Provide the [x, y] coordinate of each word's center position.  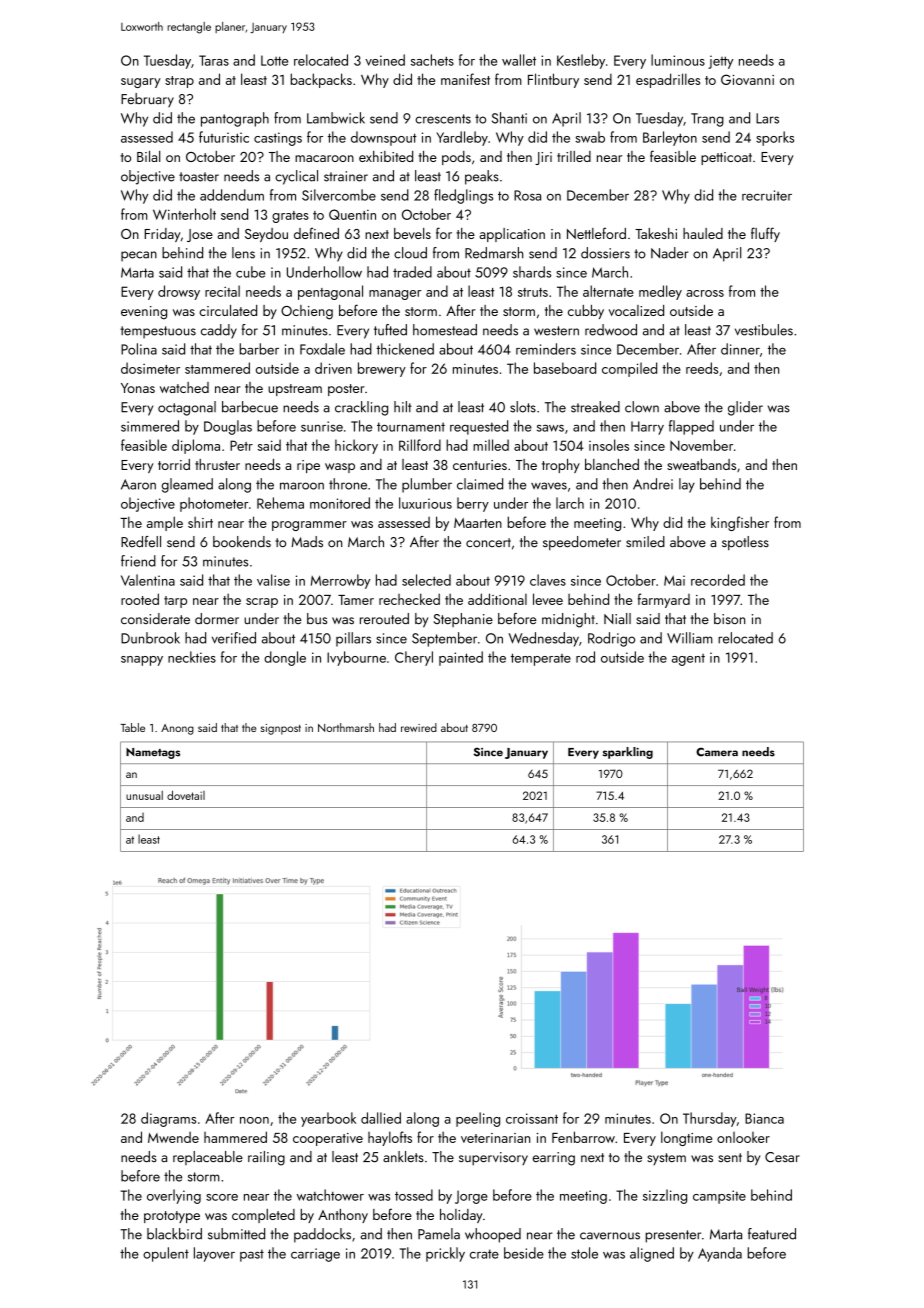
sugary [141, 83]
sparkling [628, 753]
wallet [519, 60]
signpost [281, 729]
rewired [419, 727]
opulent [166, 1254]
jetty [720, 62]
